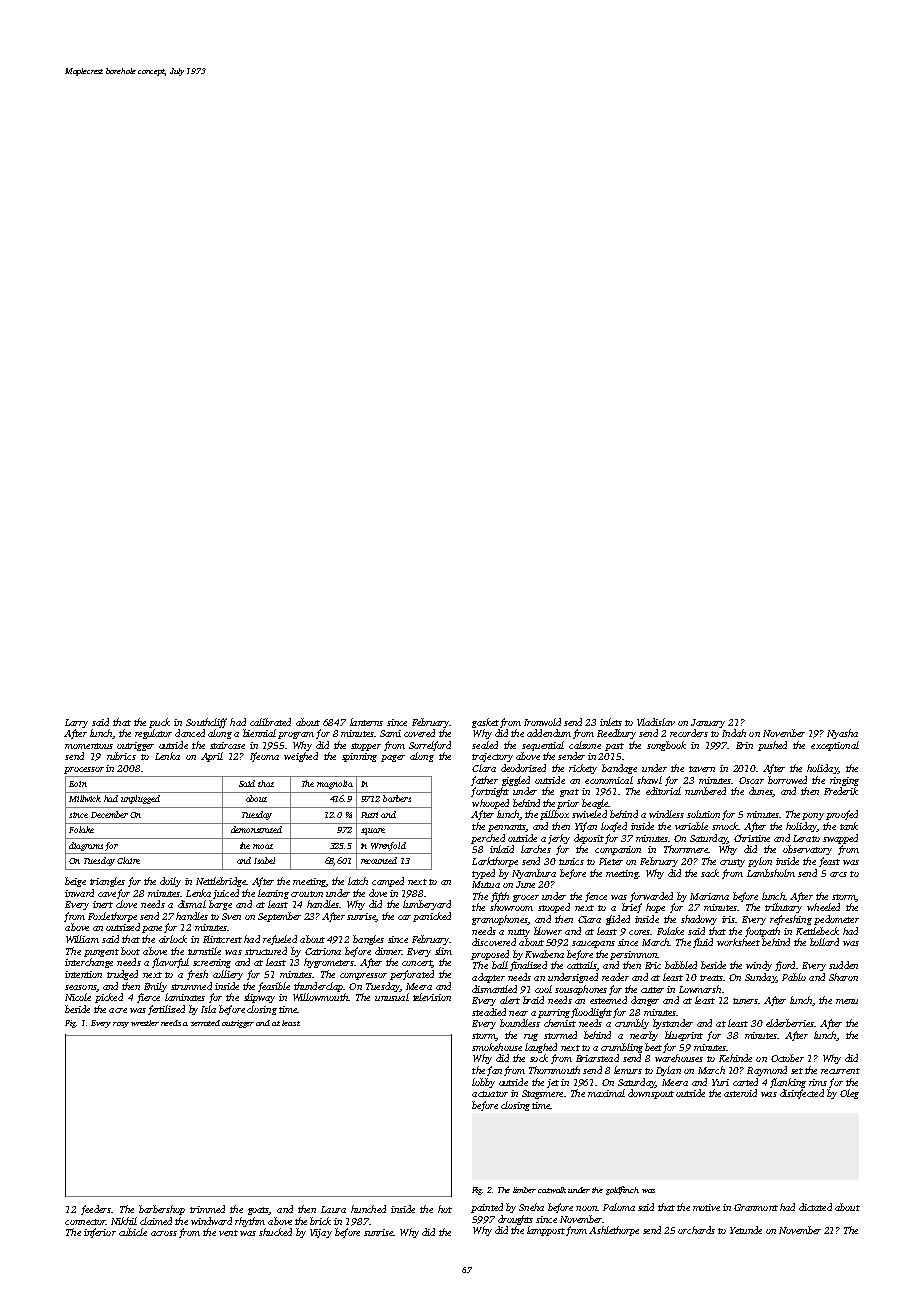  I want to click on wheeled, so click(823, 907).
